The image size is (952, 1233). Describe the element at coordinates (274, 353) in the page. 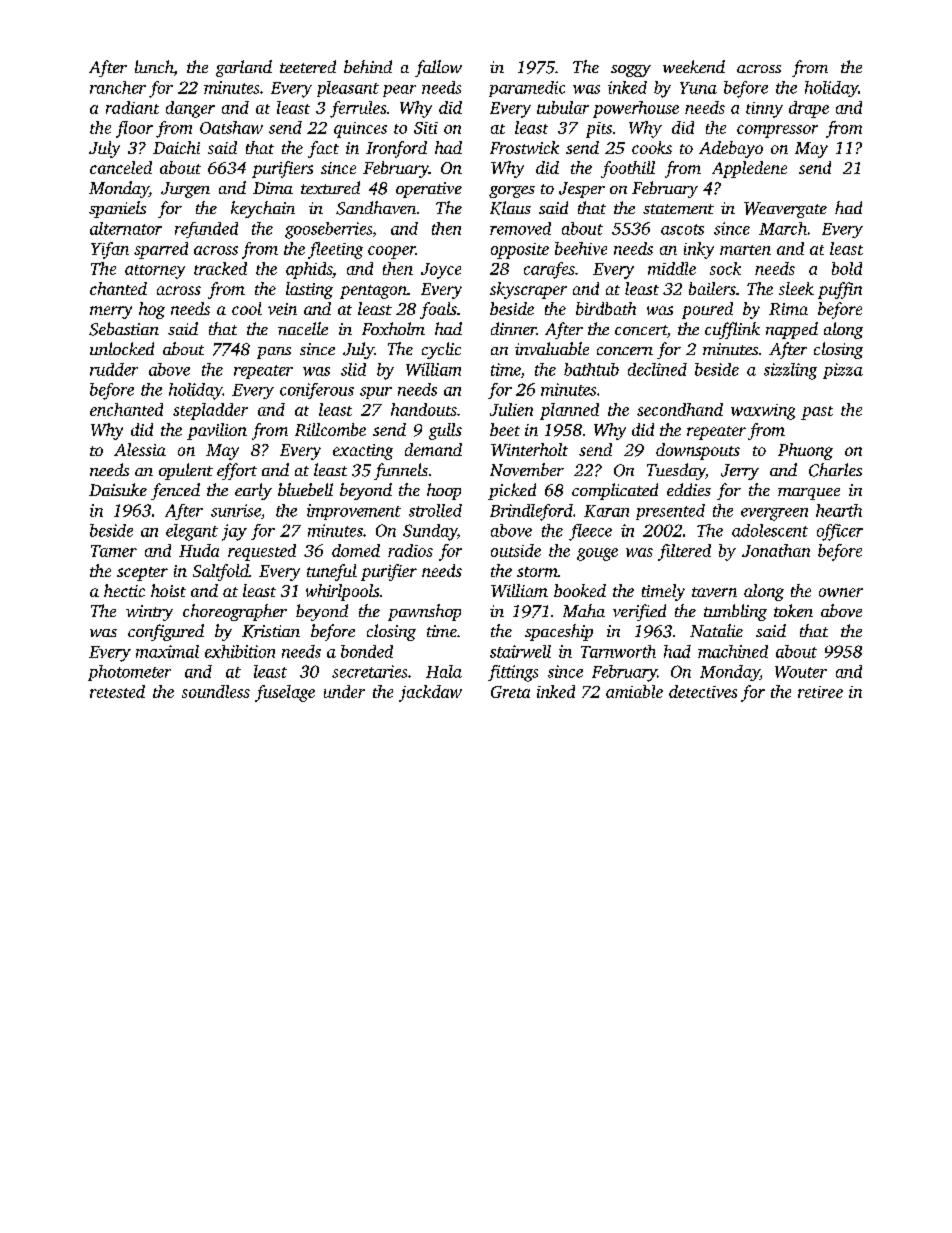

I see `pans` at that location.
